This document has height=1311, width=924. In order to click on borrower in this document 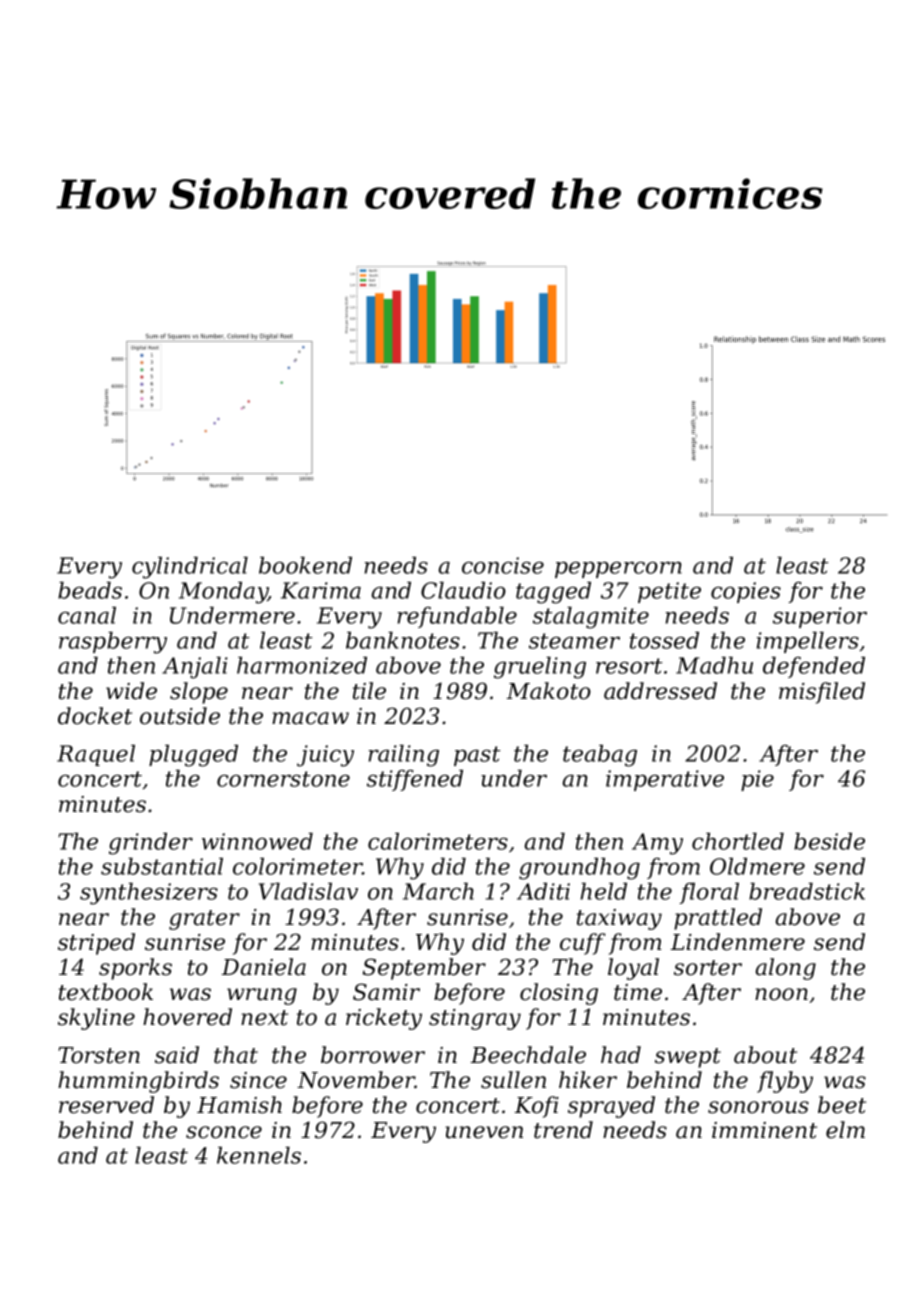, I will do `click(373, 1055)`.
